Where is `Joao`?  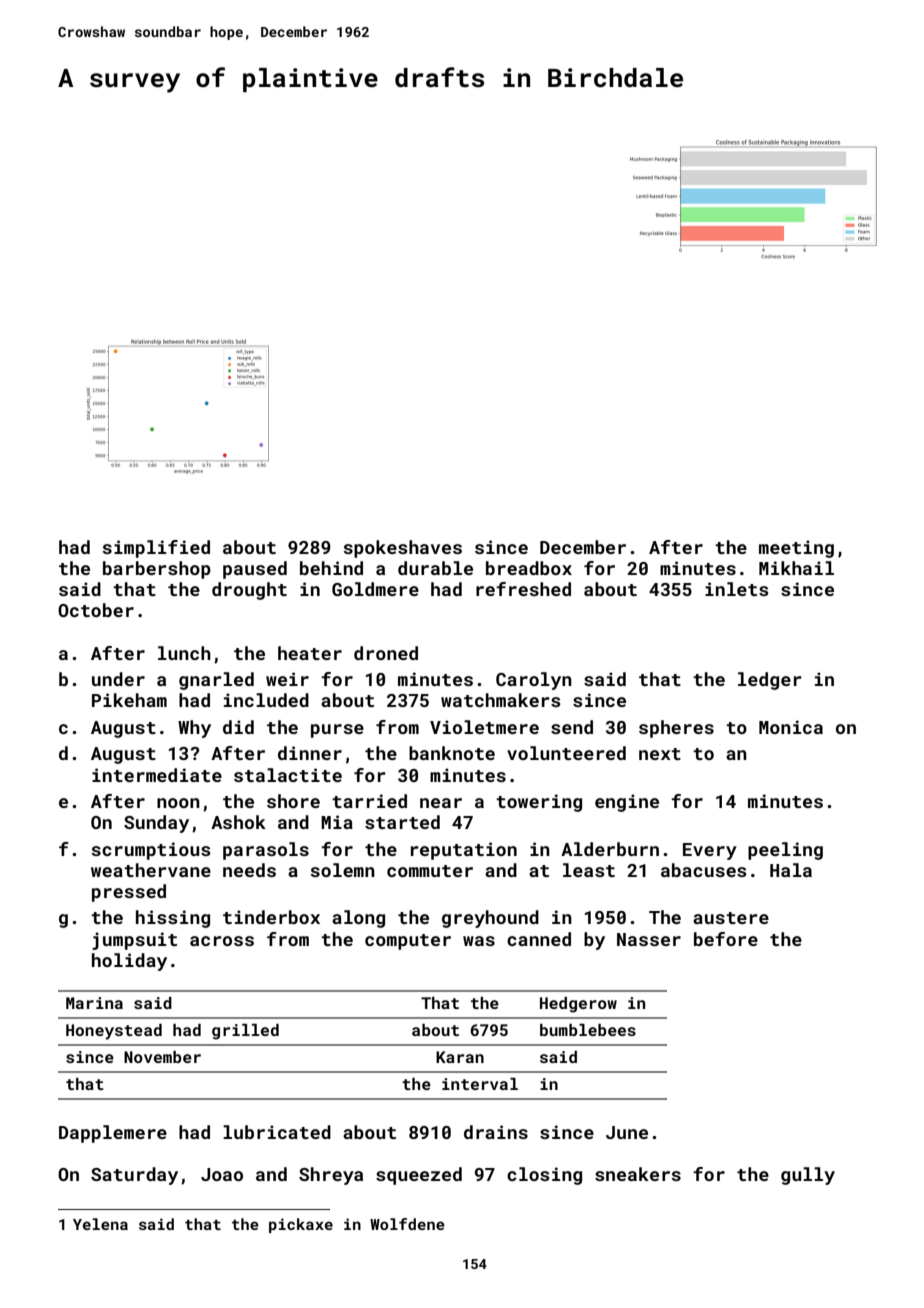
Joao is located at coordinates (222, 1174).
